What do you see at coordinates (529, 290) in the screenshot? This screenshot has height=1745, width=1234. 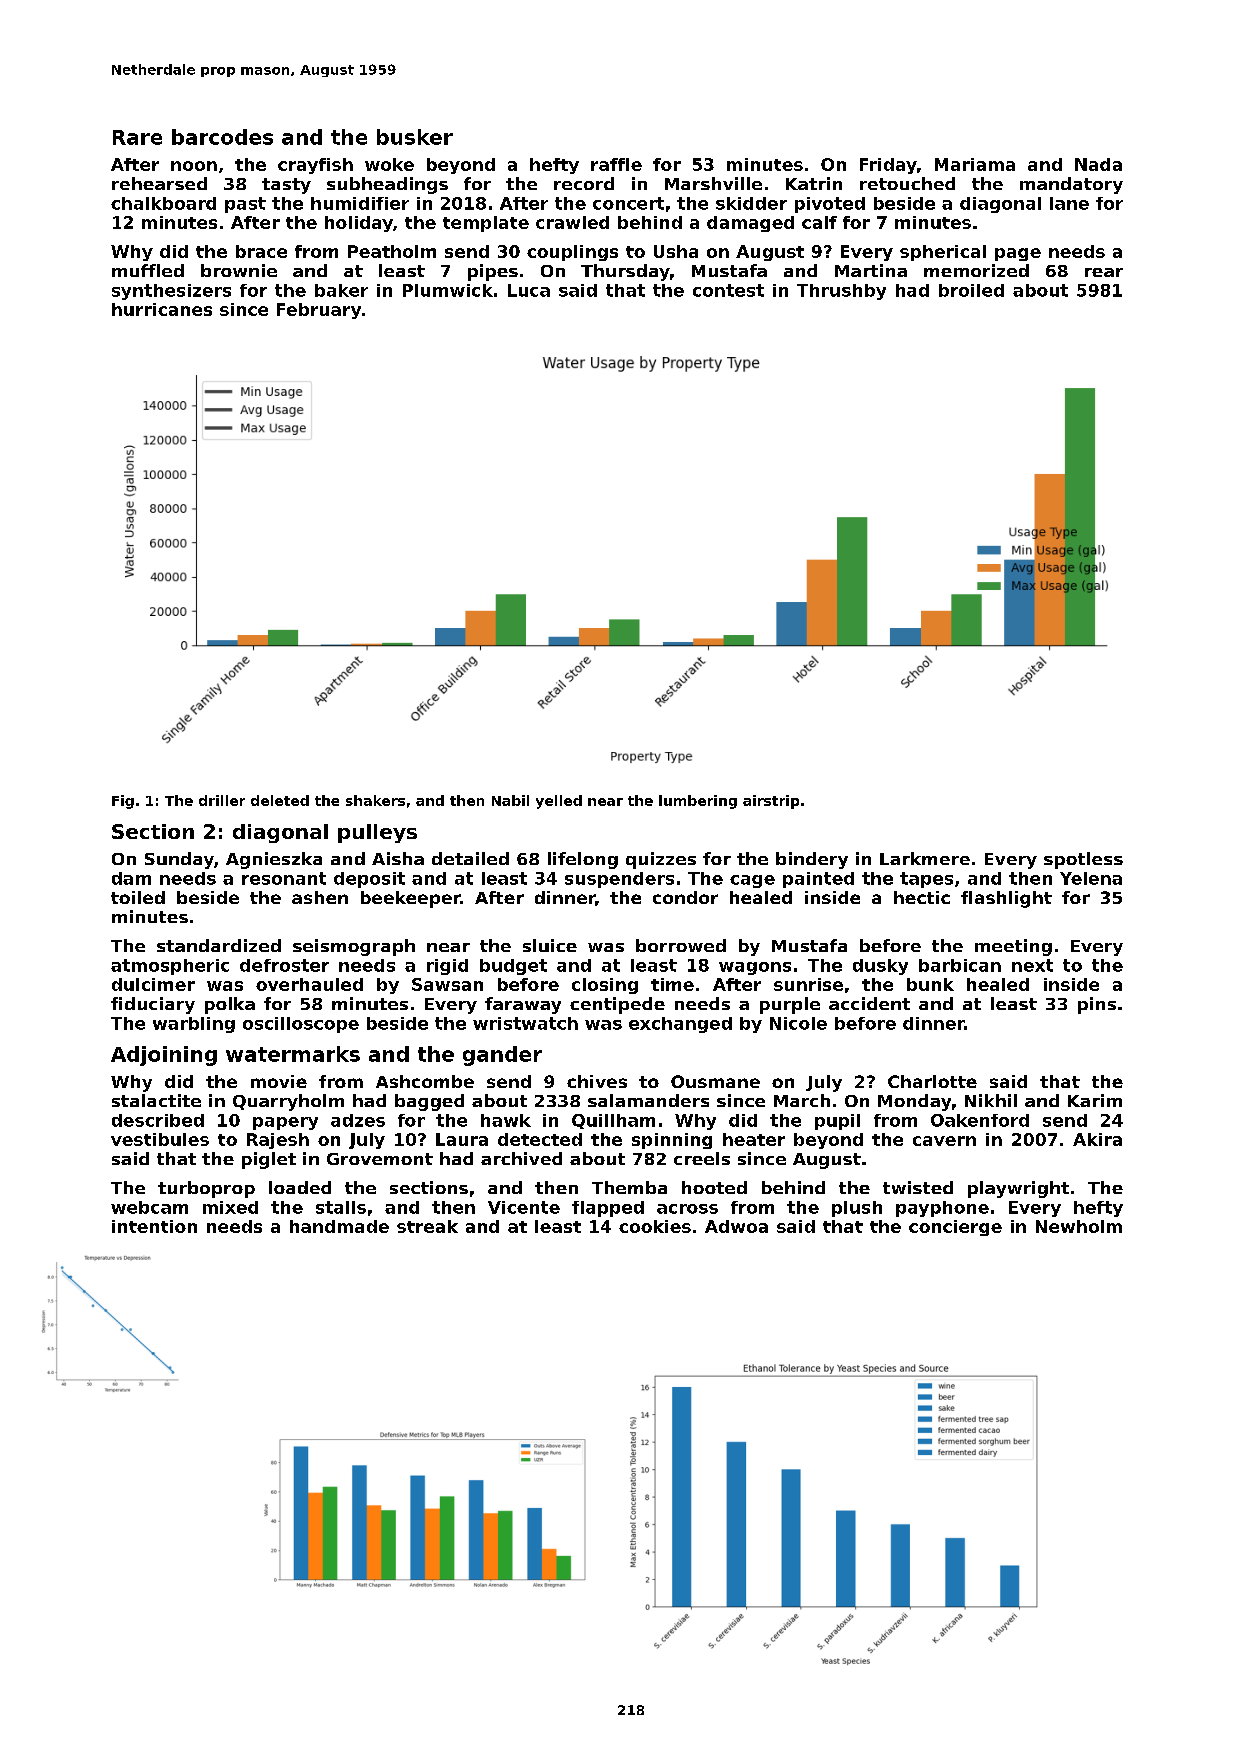 I see `Luca` at bounding box center [529, 290].
